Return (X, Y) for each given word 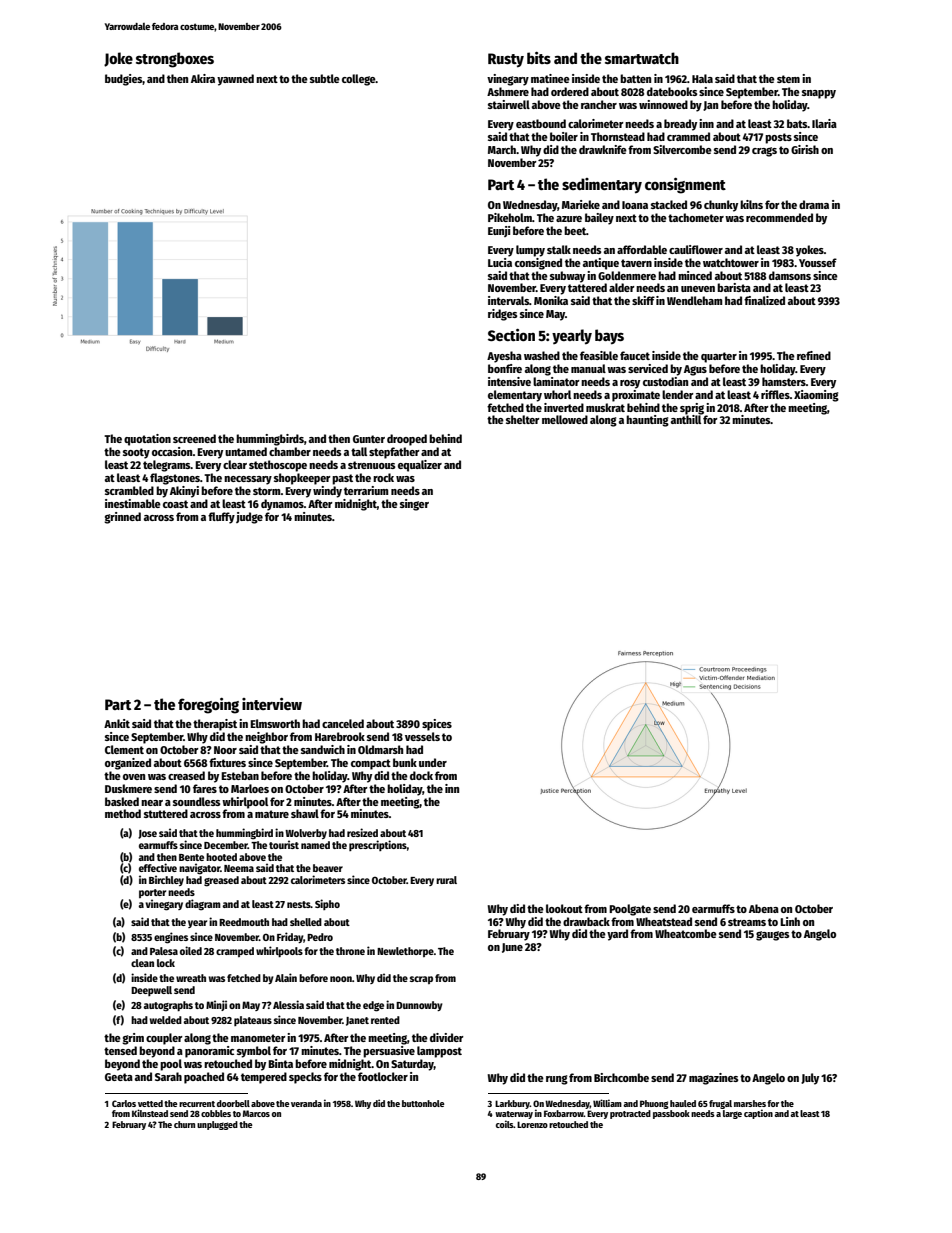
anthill (686, 419)
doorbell (233, 1103)
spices (437, 725)
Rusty (506, 60)
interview (272, 704)
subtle (325, 78)
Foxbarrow (564, 1113)
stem (788, 79)
